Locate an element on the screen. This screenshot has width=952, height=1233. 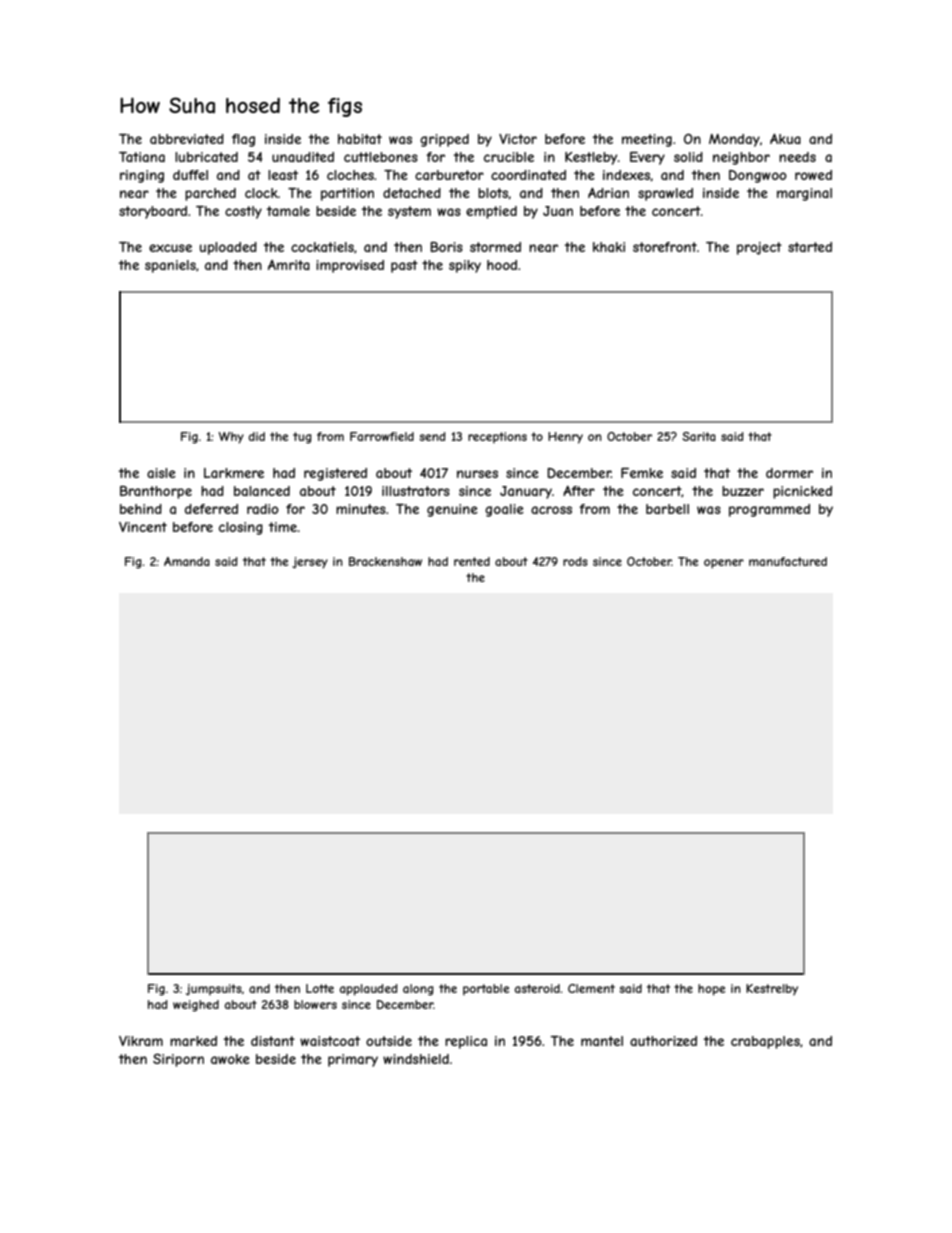
jumpsuits is located at coordinates (214, 989).
